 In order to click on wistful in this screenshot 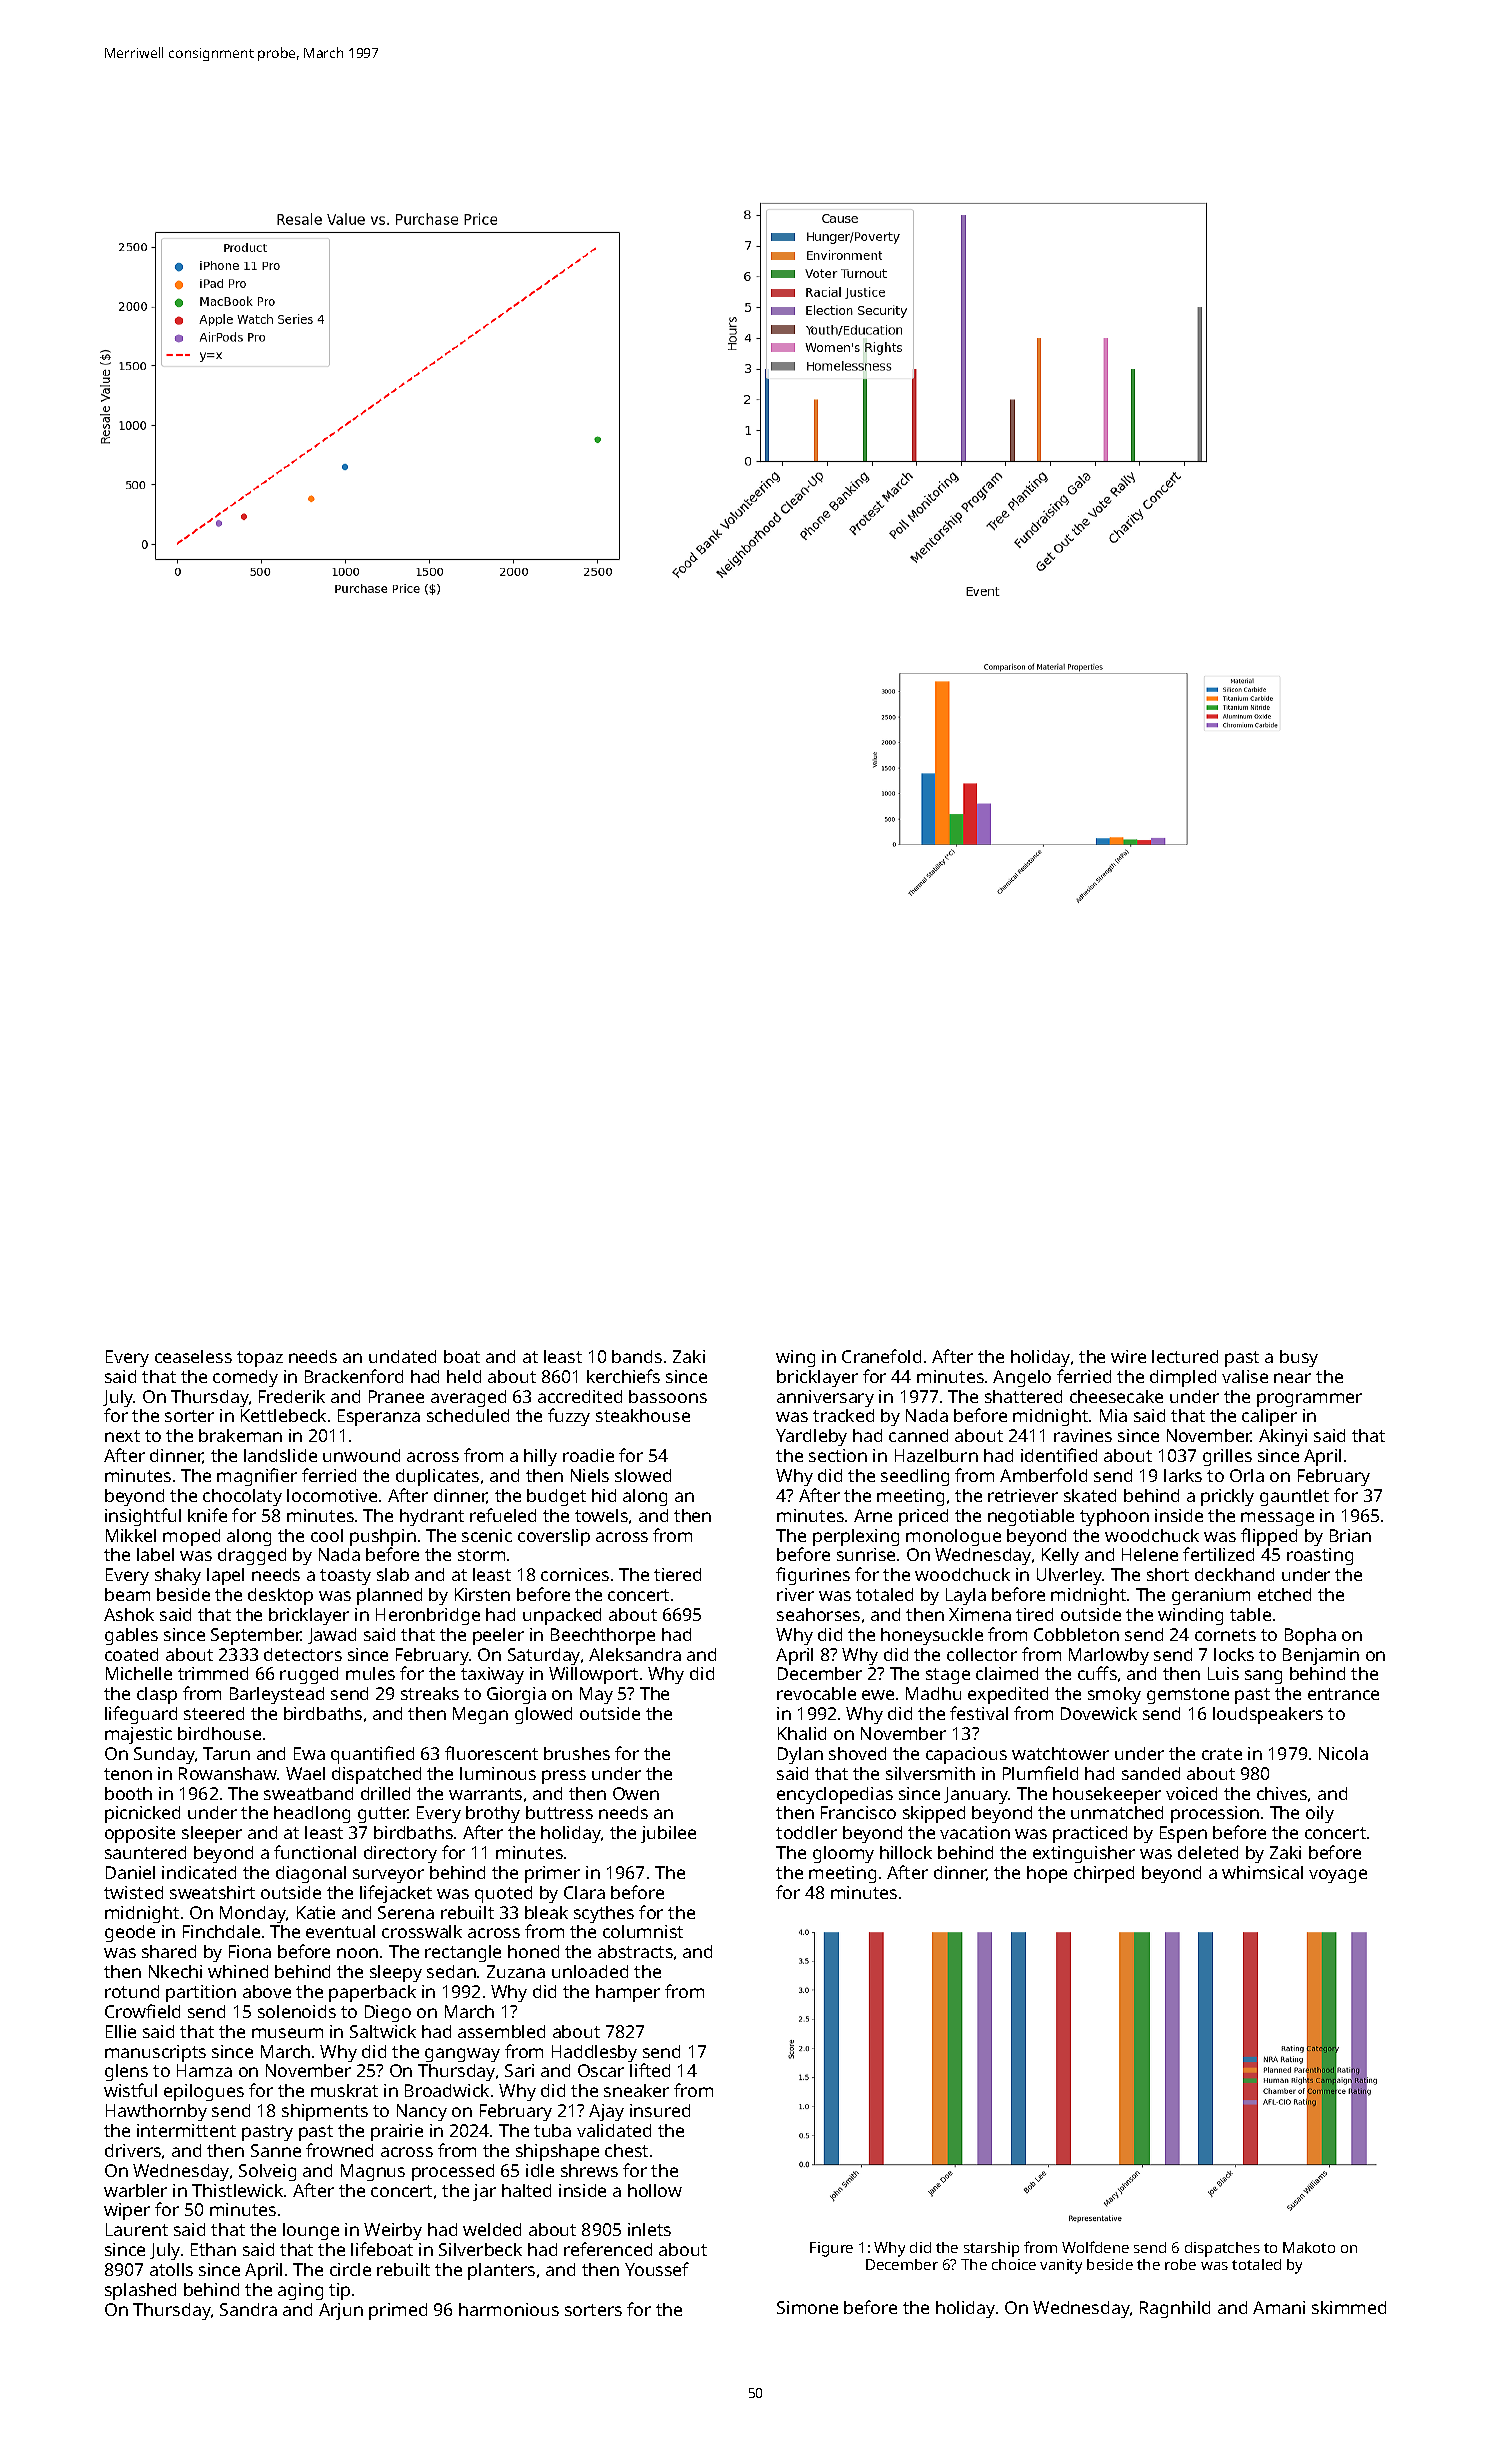, I will do `click(130, 2090)`.
